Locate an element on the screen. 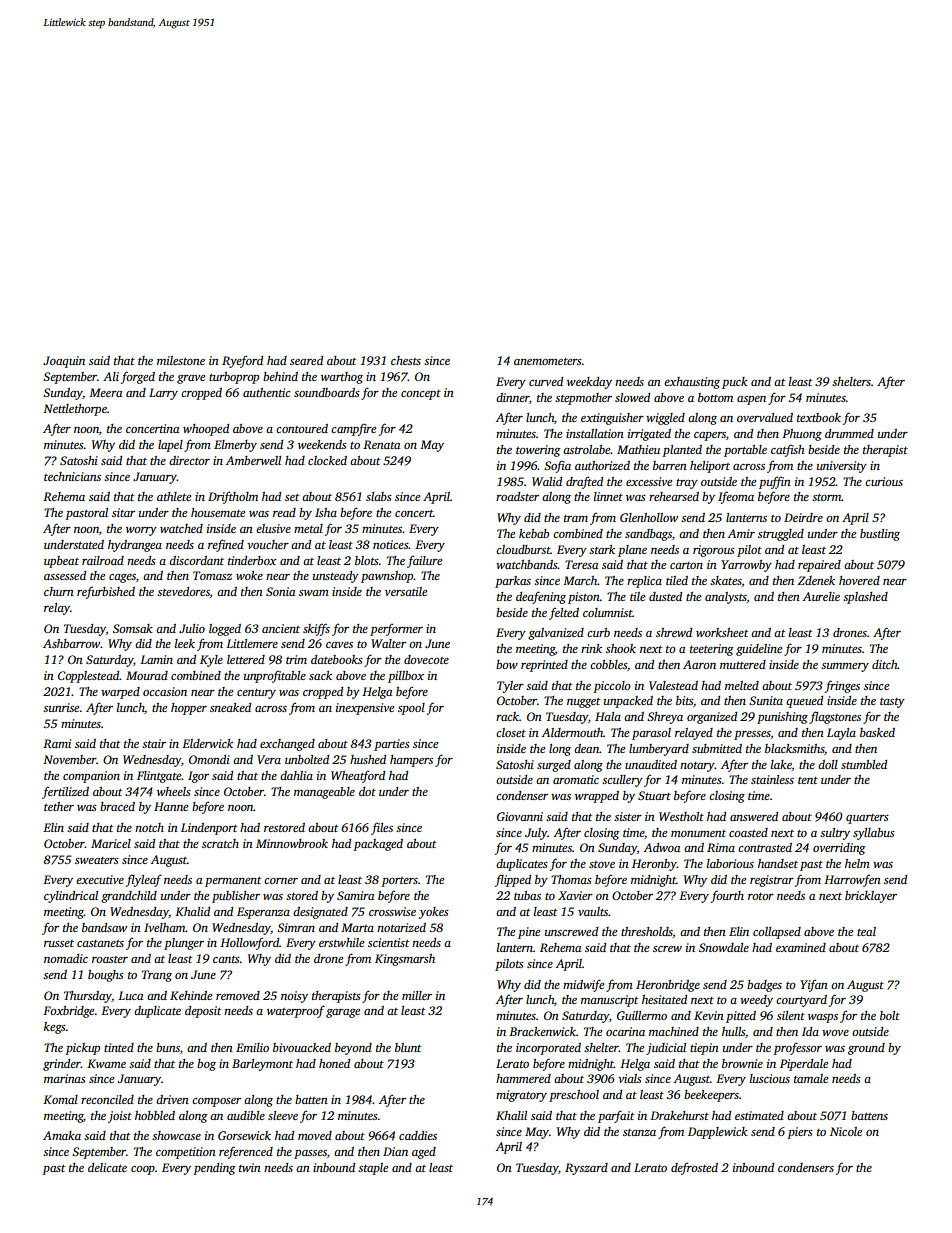 Image resolution: width=952 pixels, height=1233 pixels. Mourad is located at coordinates (147, 675).
